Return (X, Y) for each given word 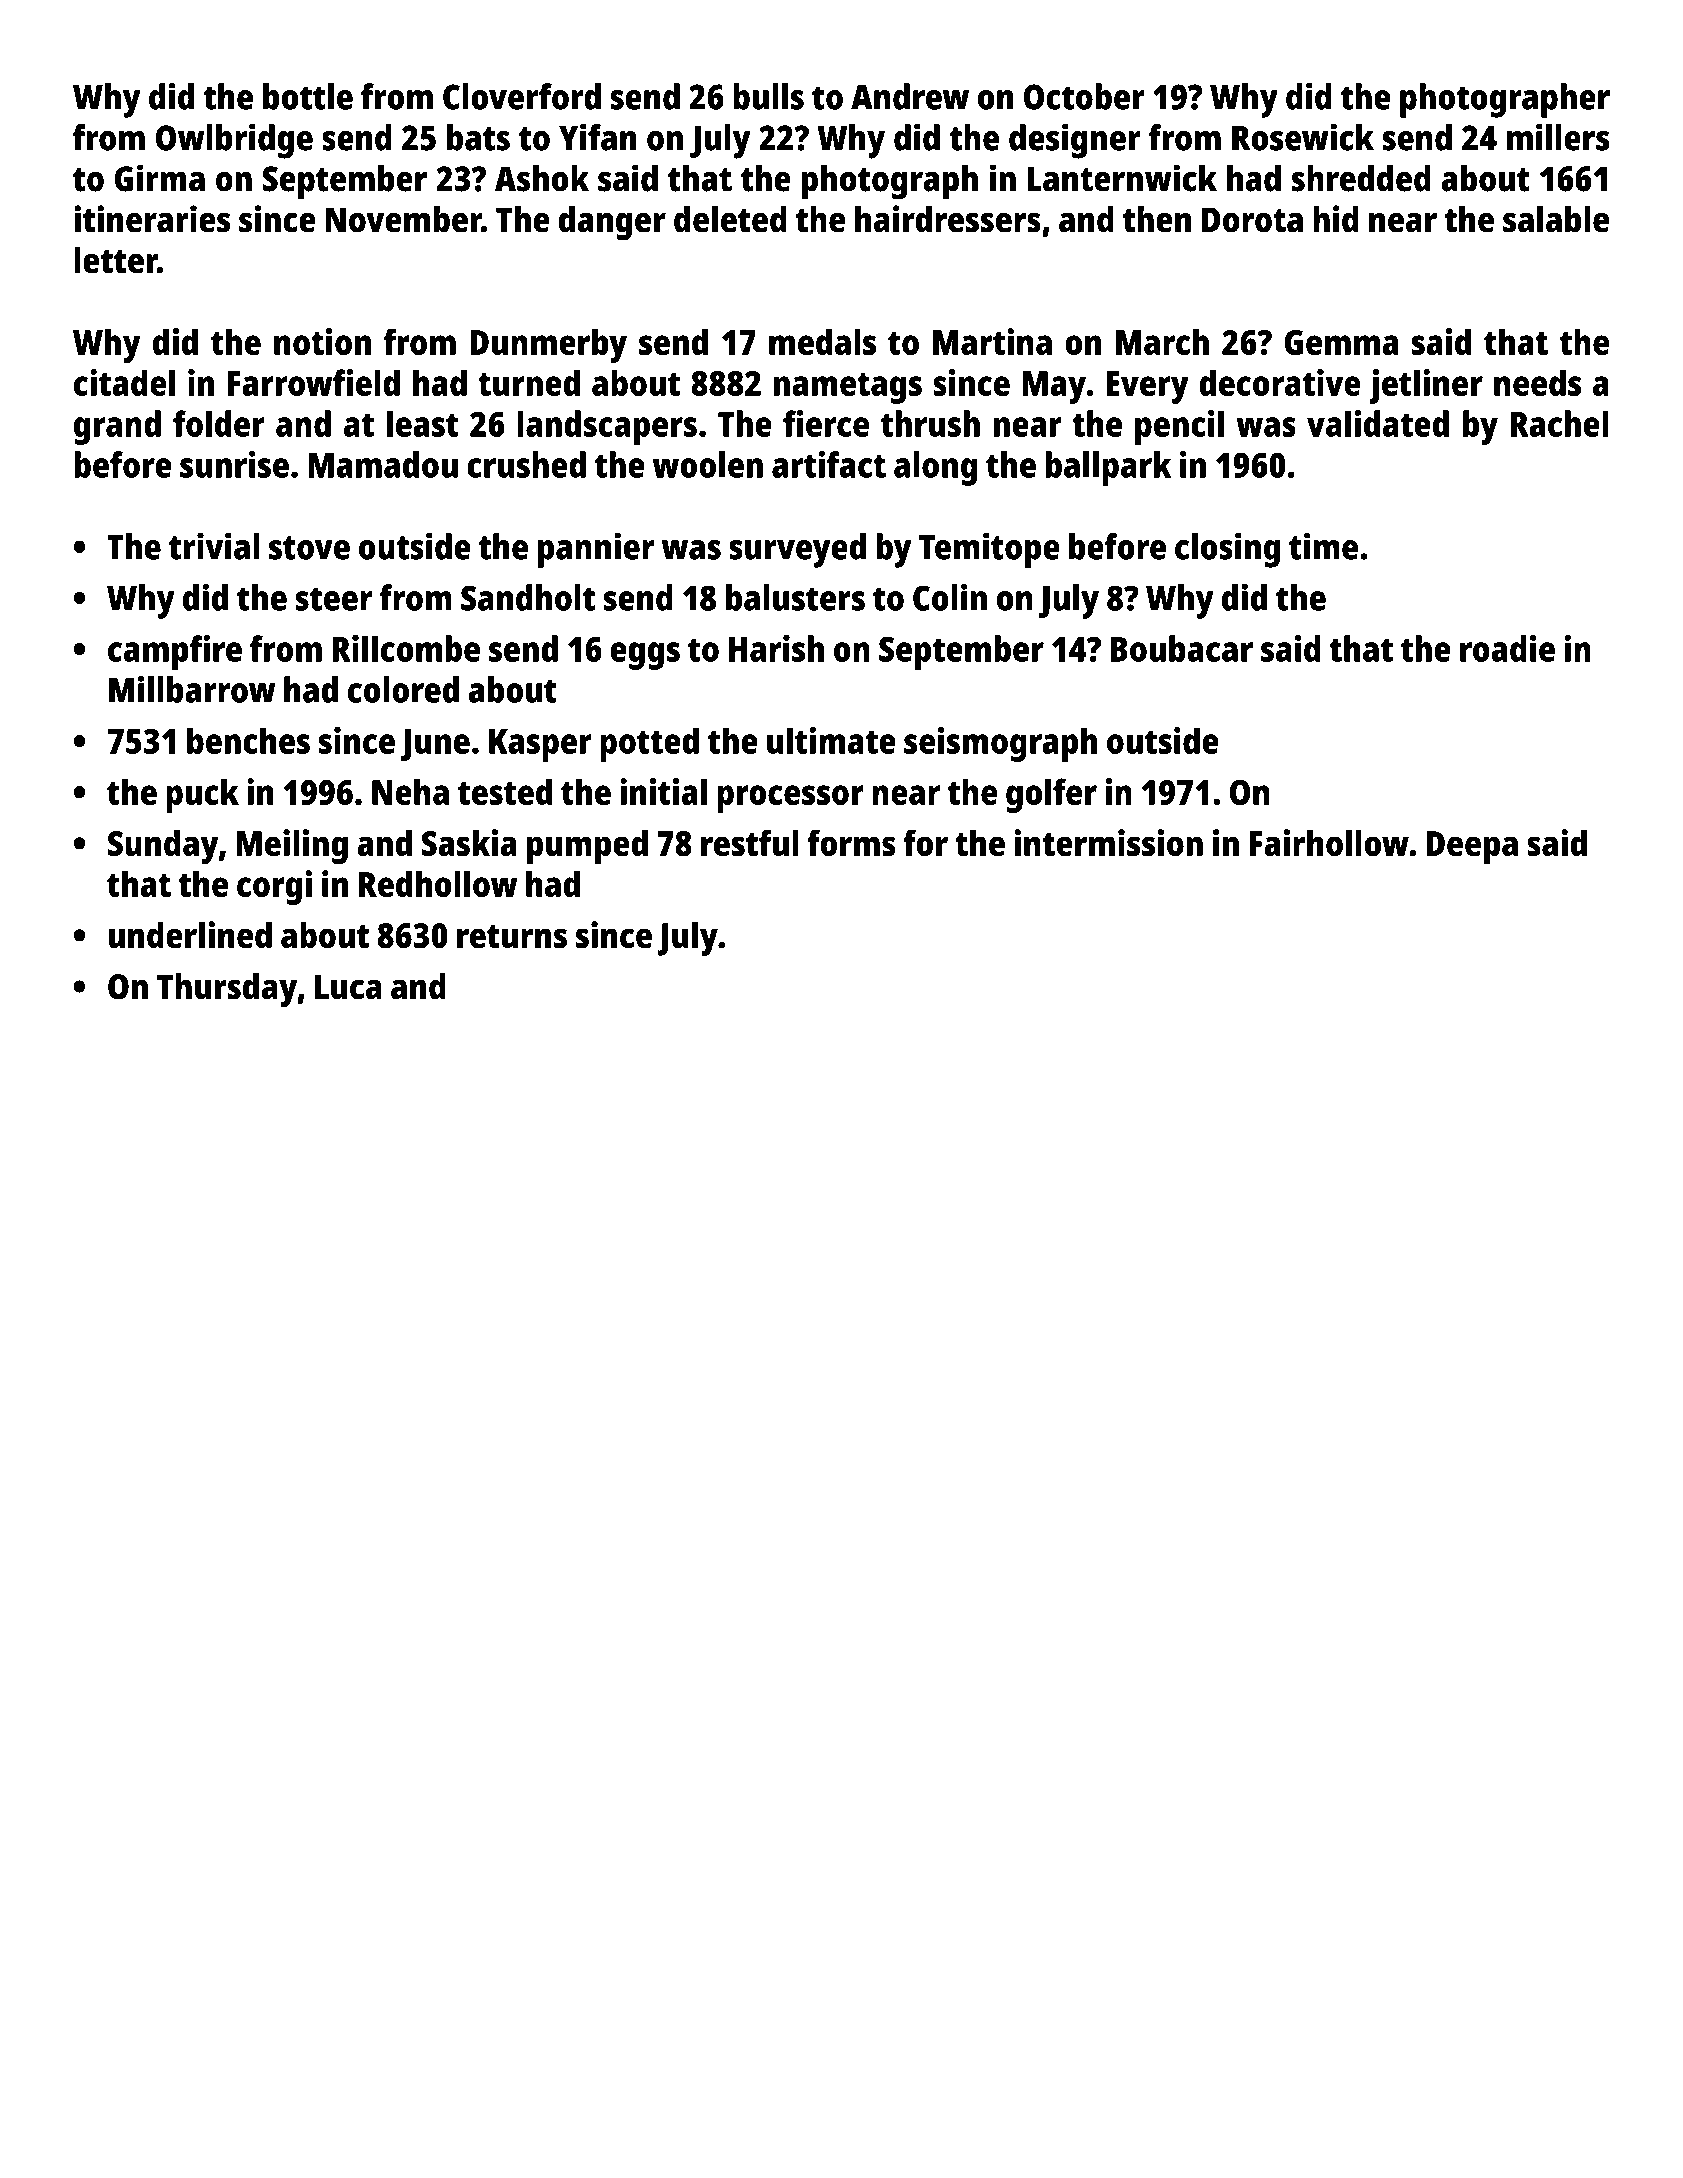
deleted (730, 219)
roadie (1507, 648)
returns (512, 937)
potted (649, 744)
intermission (1108, 842)
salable (1556, 219)
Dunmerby (548, 345)
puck (202, 795)
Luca (348, 987)
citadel (124, 382)
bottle (308, 96)
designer (1075, 141)
